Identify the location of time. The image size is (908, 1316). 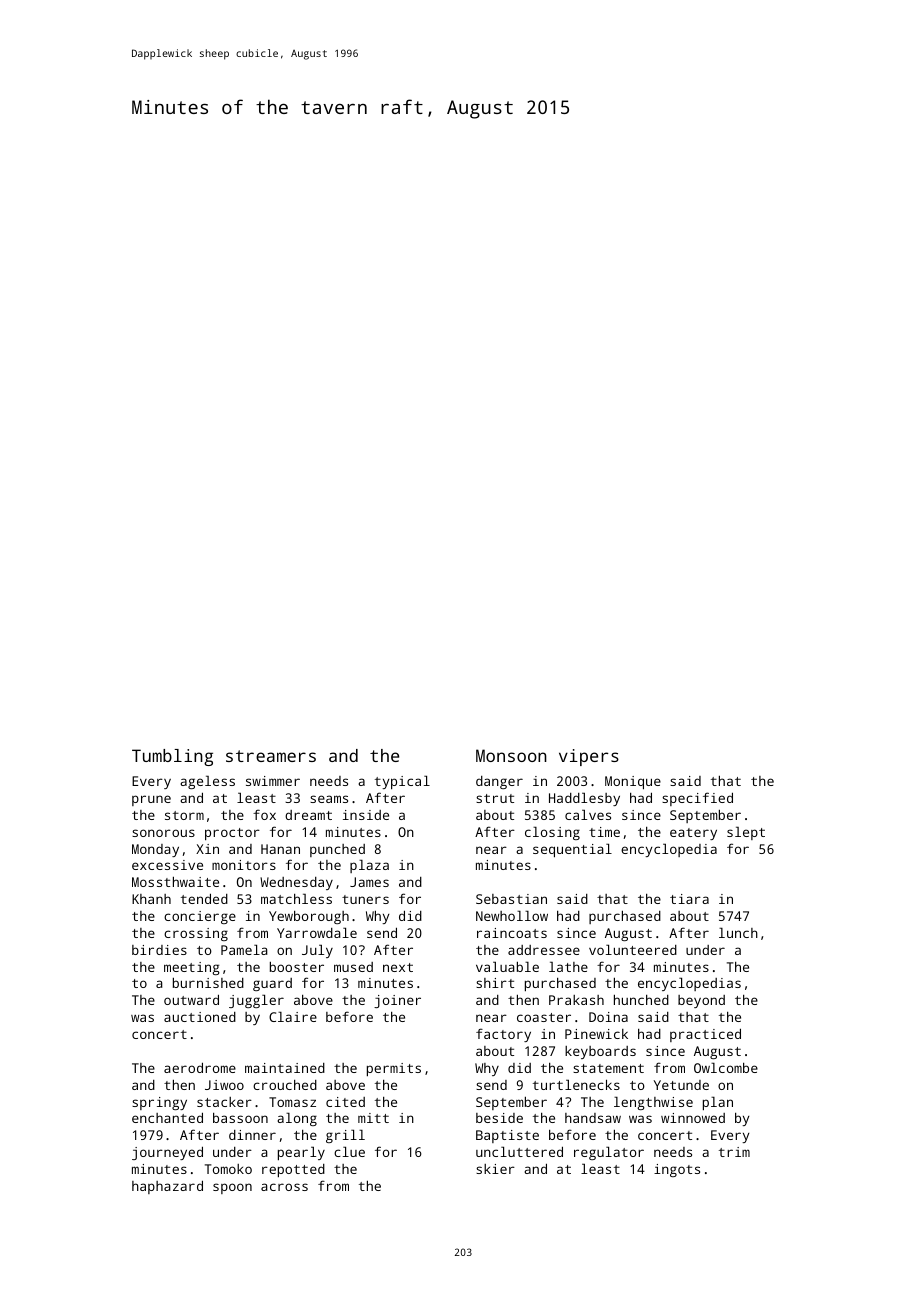
(604, 832).
